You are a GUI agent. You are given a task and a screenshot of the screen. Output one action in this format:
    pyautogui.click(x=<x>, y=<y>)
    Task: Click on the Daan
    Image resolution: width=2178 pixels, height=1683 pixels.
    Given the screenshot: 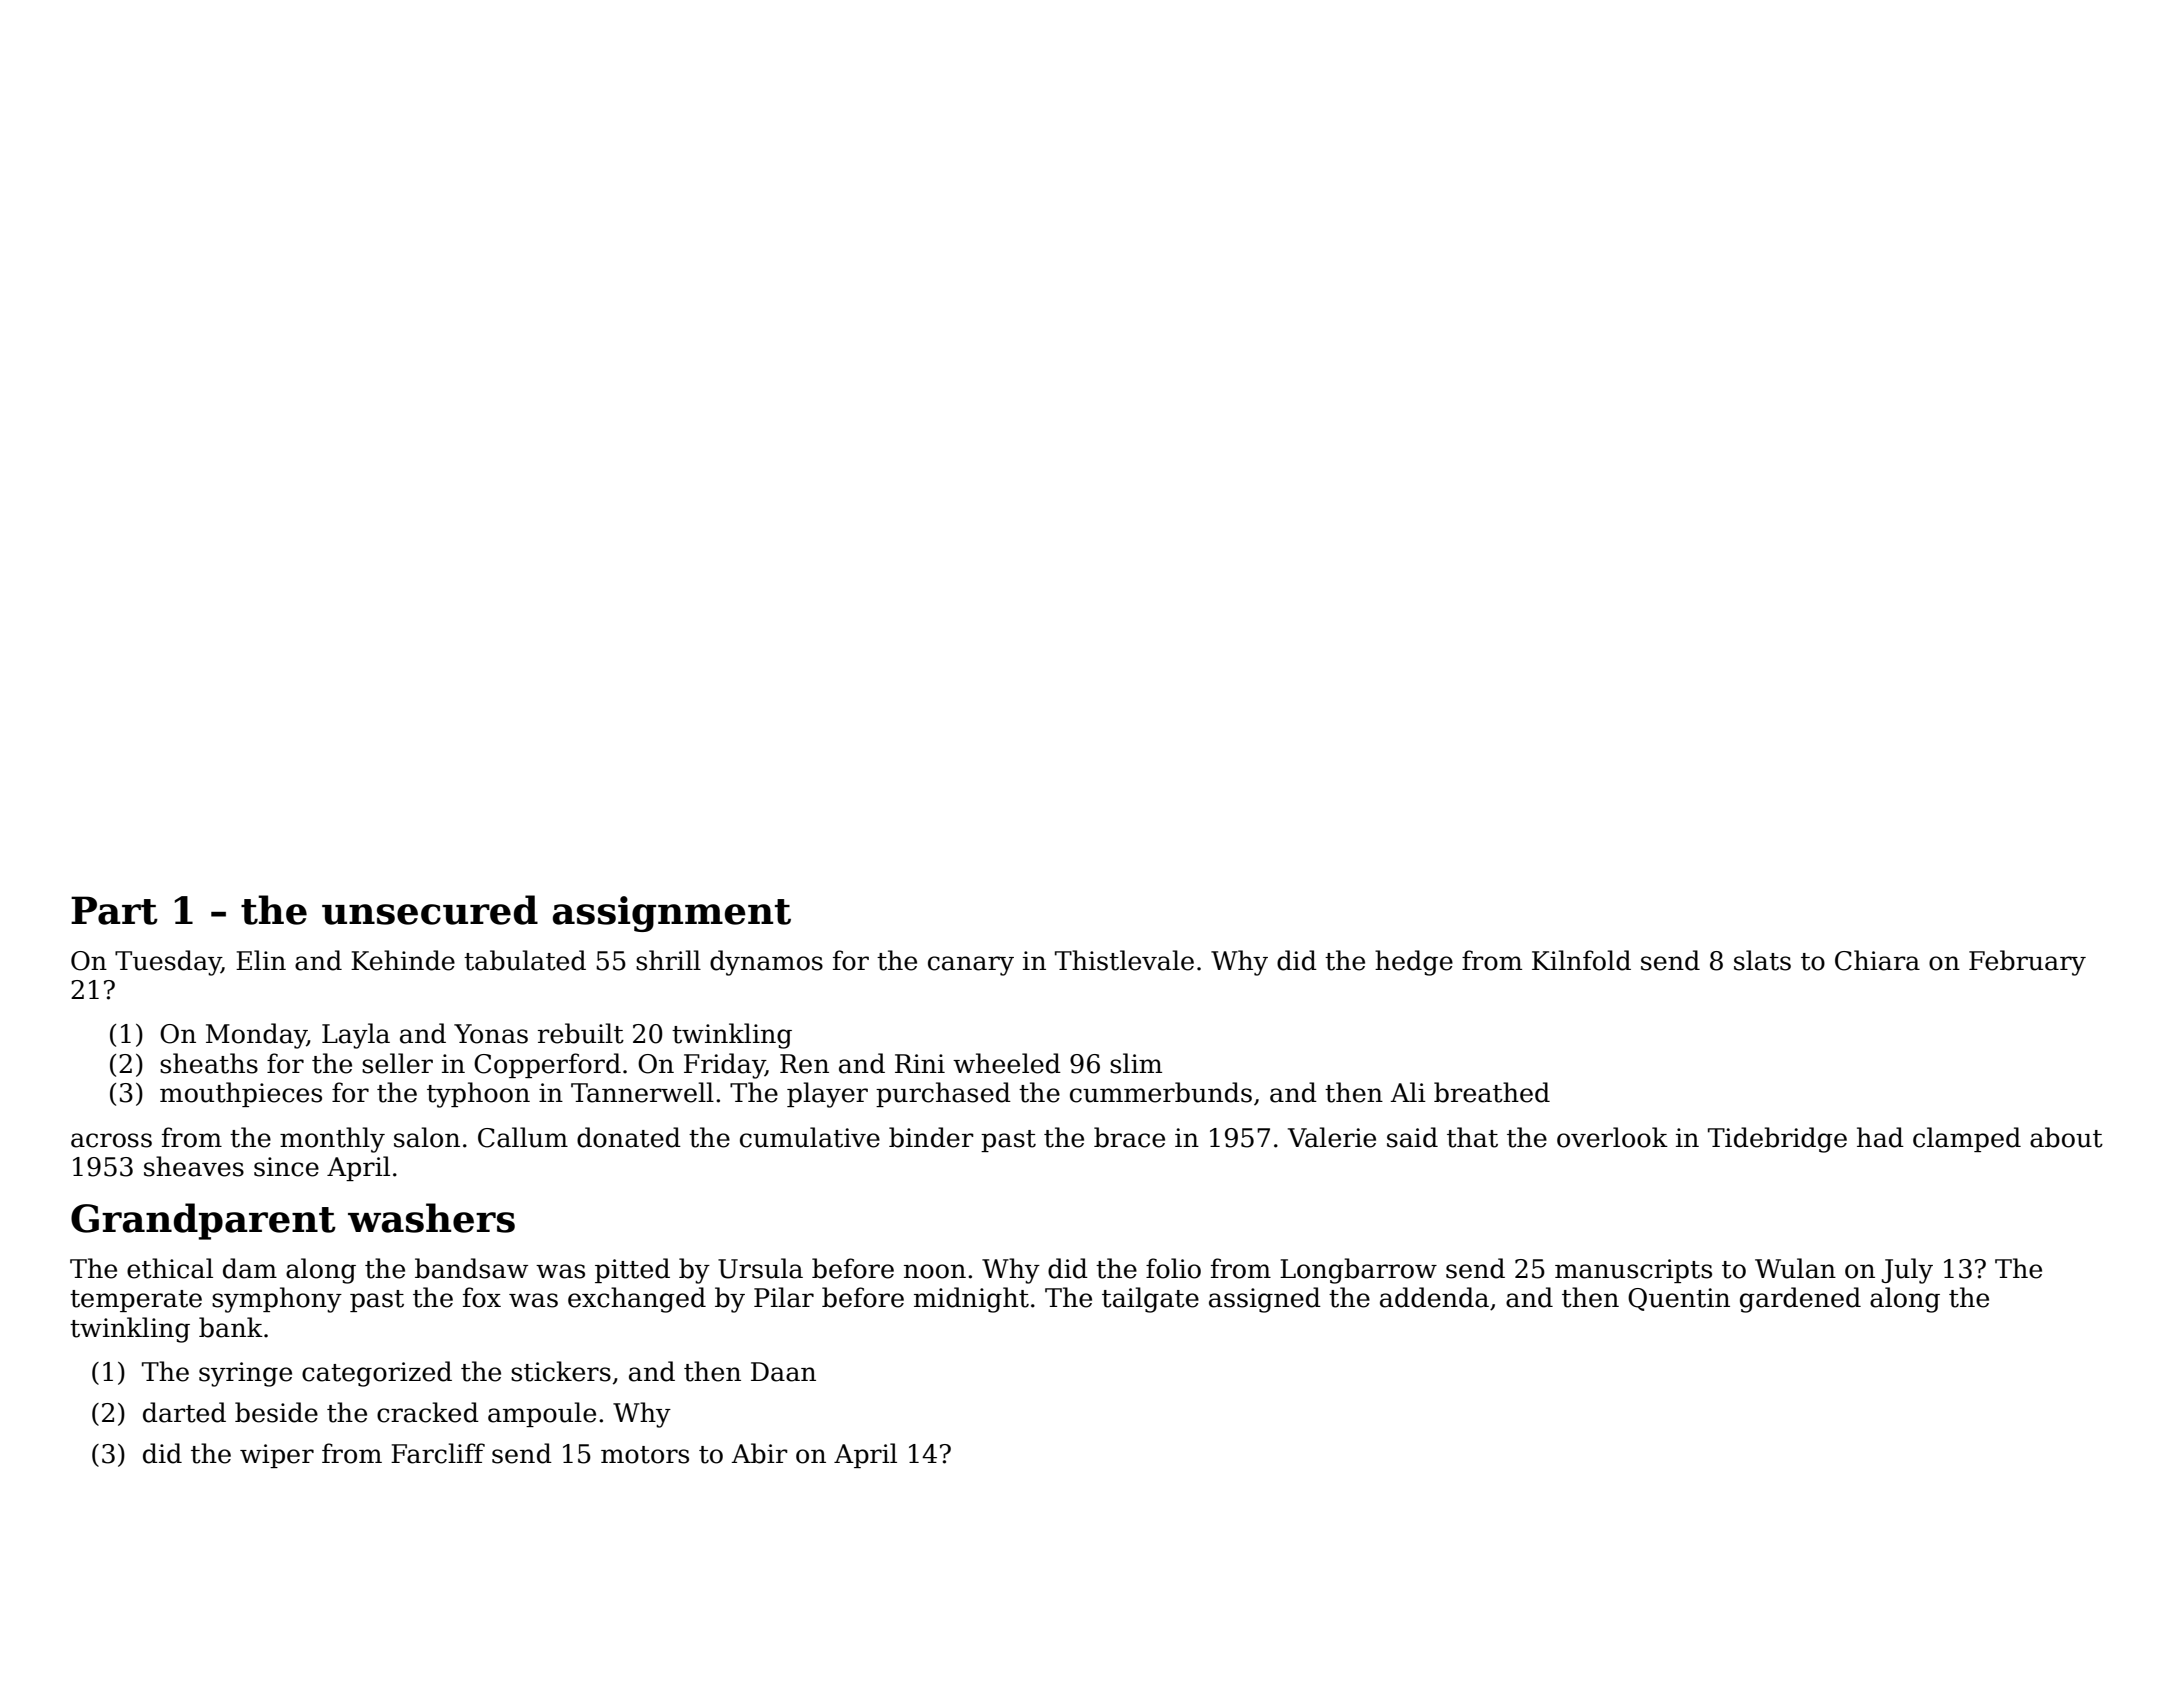 What is the action you would take?
    pyautogui.click(x=783, y=1372)
